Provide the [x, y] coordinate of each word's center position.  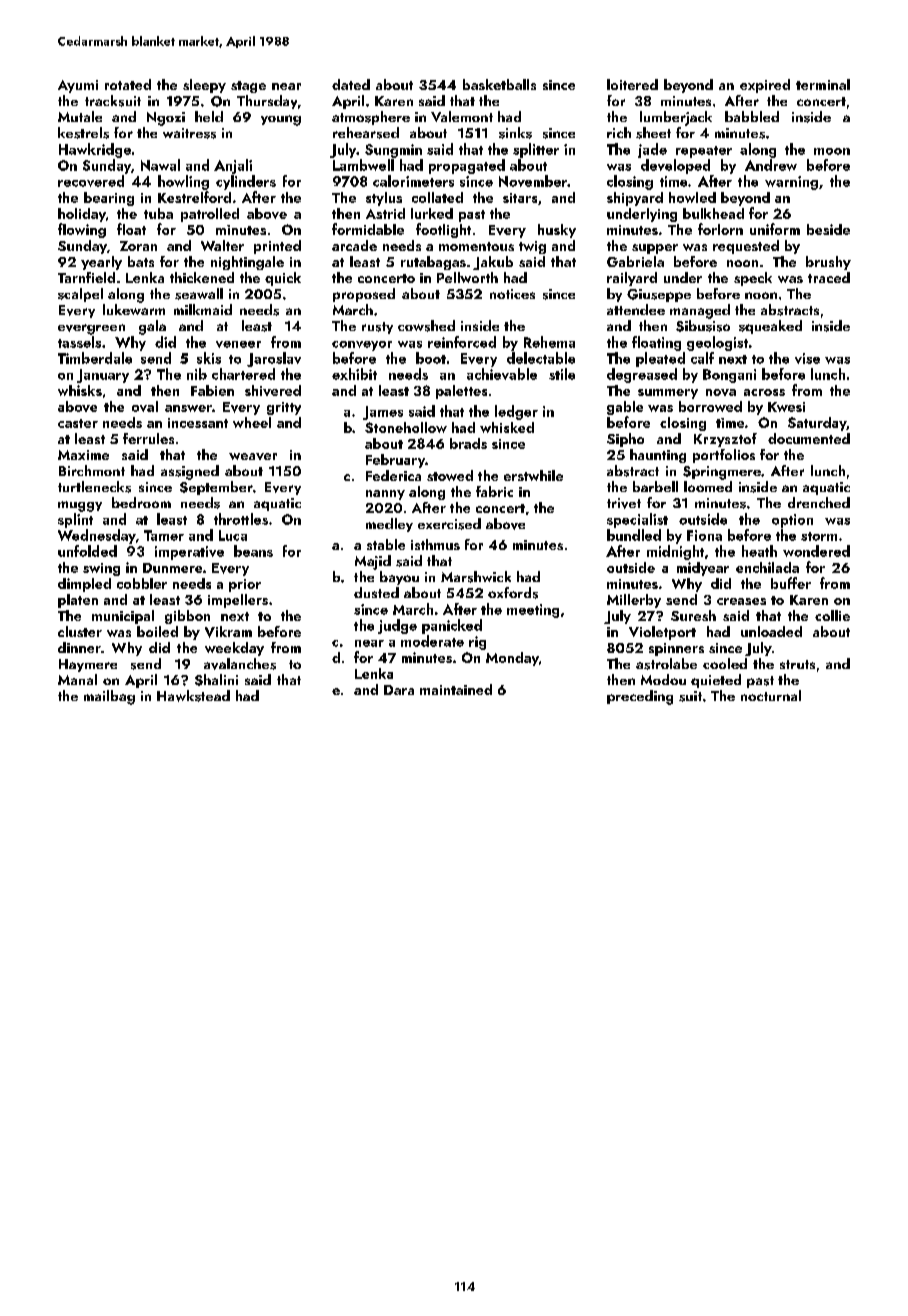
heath [759, 551]
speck [753, 279]
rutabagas [433, 263]
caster [78, 423]
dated [351, 84]
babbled [752, 116]
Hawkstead [193, 696]
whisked [507, 427]
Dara [399, 690]
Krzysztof [725, 440]
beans [253, 551]
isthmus [435, 544]
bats [141, 261]
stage [248, 87]
